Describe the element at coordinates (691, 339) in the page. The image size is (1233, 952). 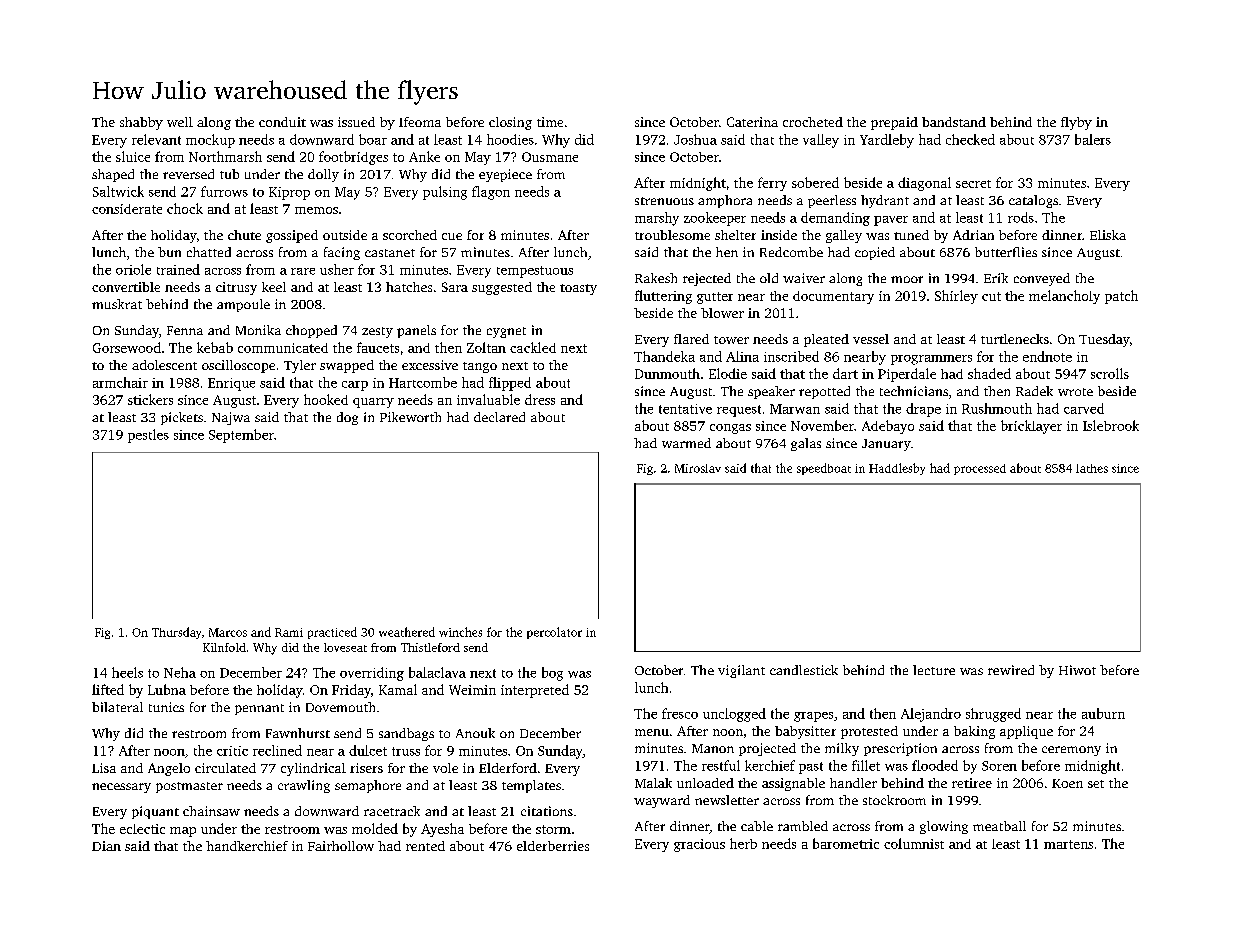
I see `flared` at that location.
